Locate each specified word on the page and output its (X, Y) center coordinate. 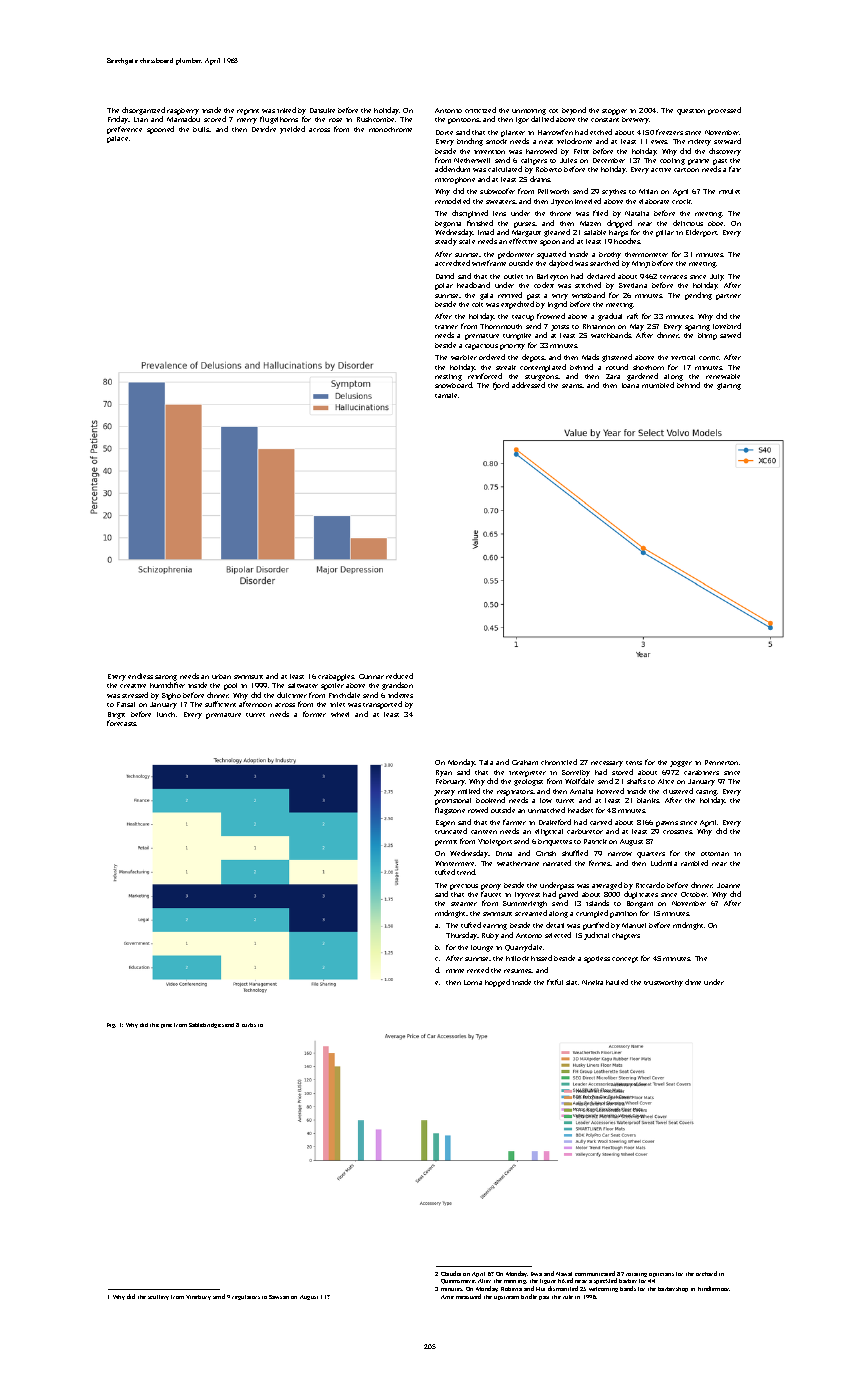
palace (117, 139)
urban (221, 676)
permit (446, 843)
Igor (522, 120)
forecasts (122, 723)
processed (724, 111)
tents (634, 763)
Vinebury (198, 1297)
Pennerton (721, 762)
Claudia (451, 1273)
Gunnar (371, 676)
